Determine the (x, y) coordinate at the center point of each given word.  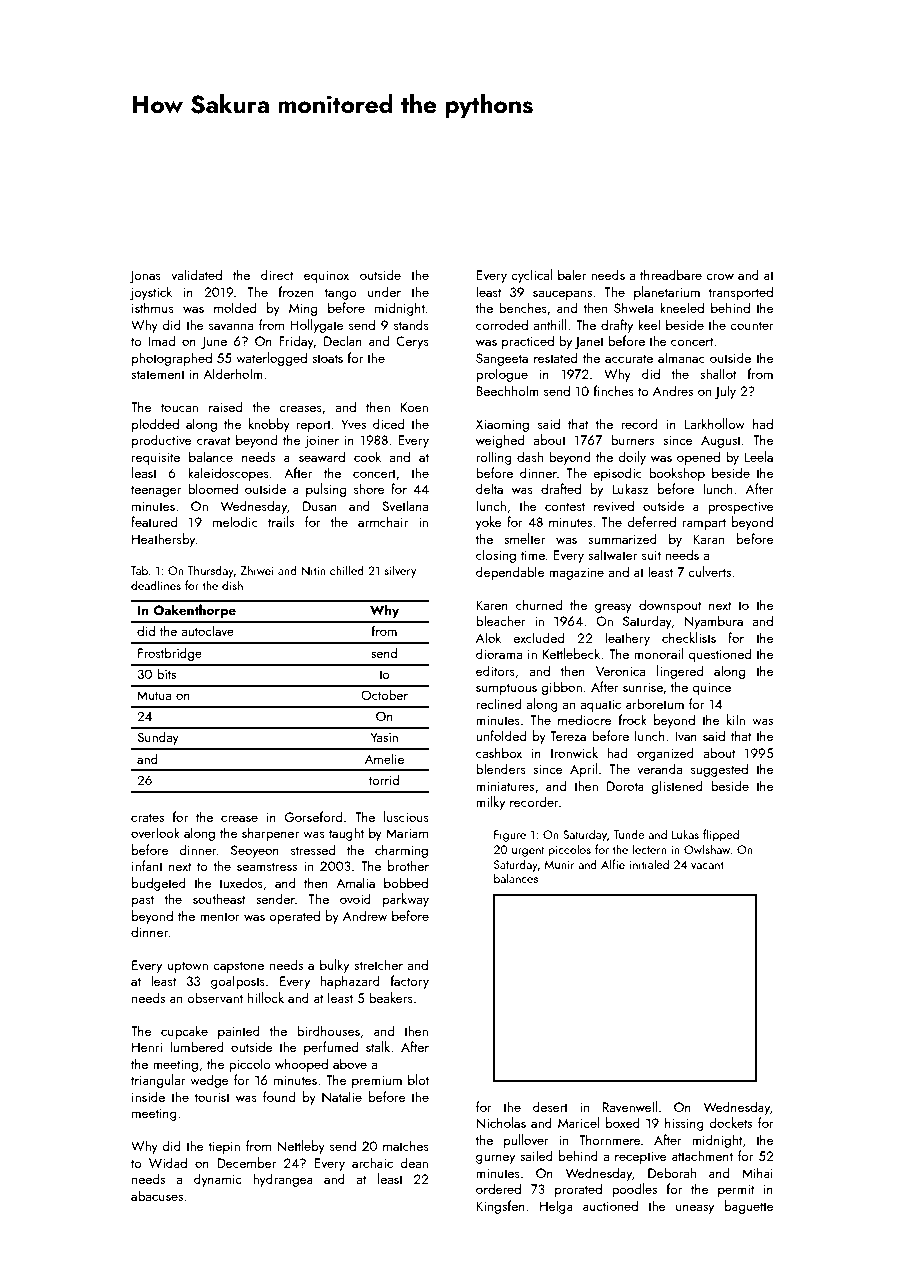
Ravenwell (629, 1106)
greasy (613, 608)
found (279, 1096)
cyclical (531, 276)
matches (406, 1145)
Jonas (145, 276)
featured (154, 521)
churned (539, 604)
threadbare (671, 274)
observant (215, 997)
